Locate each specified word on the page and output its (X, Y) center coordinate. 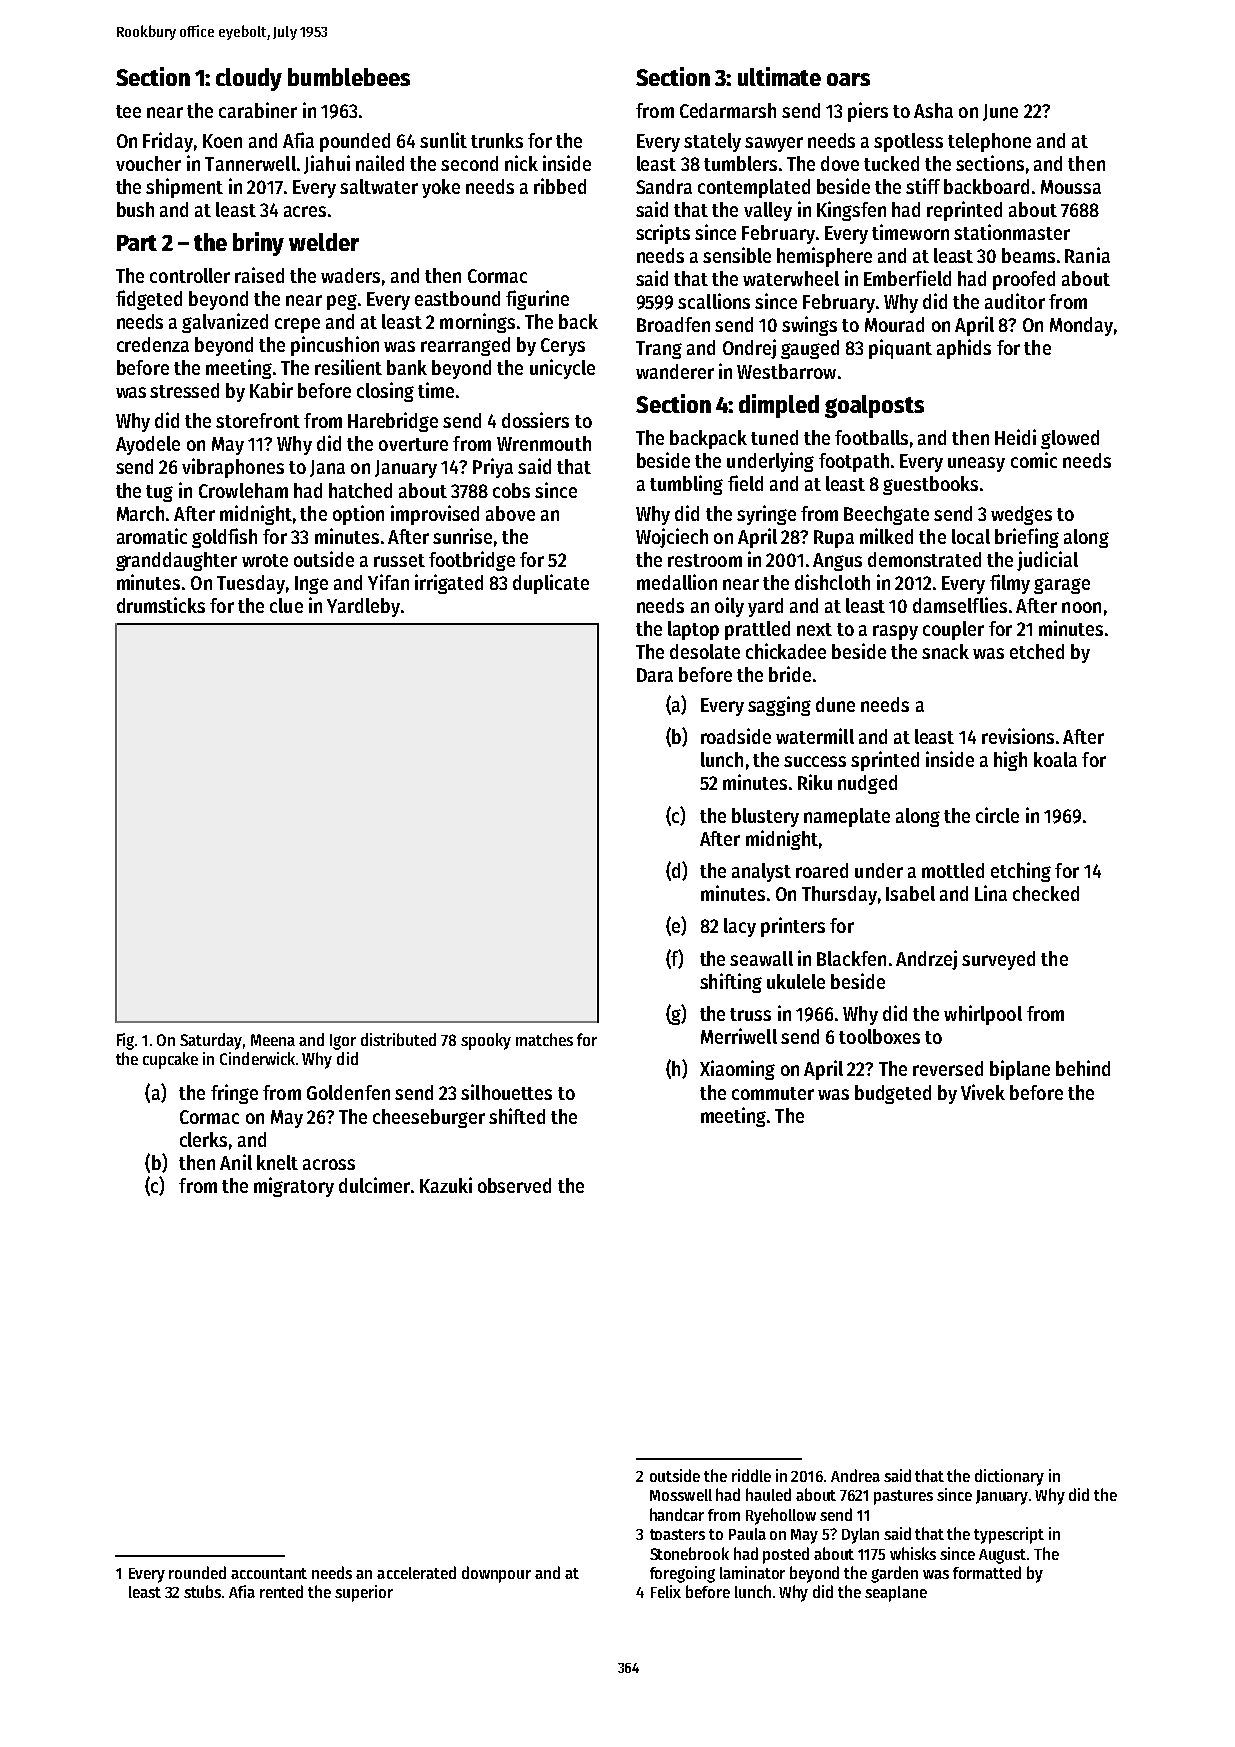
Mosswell (681, 1495)
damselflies (960, 605)
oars (848, 79)
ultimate (779, 76)
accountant (269, 1573)
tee (128, 111)
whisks (913, 1553)
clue (286, 605)
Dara (655, 675)
